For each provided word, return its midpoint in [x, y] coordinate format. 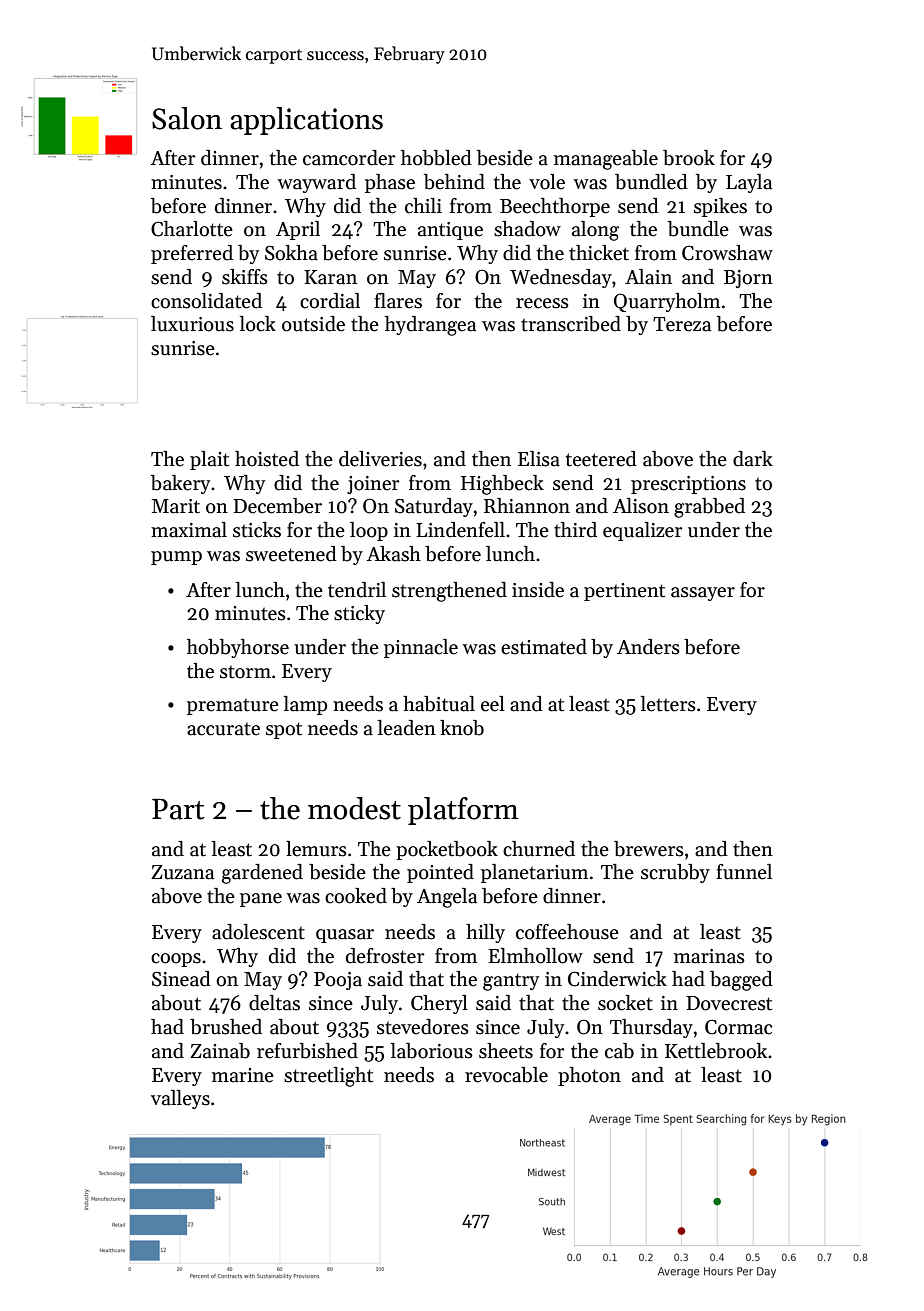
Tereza [682, 324]
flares [398, 301]
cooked [356, 896]
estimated [544, 647]
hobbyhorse [238, 648]
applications [306, 121]
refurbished [307, 1051]
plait [209, 460]
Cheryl [439, 1004]
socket [625, 1003]
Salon [187, 118]
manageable [606, 160]
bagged [741, 981]
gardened [262, 874]
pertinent [624, 592]
